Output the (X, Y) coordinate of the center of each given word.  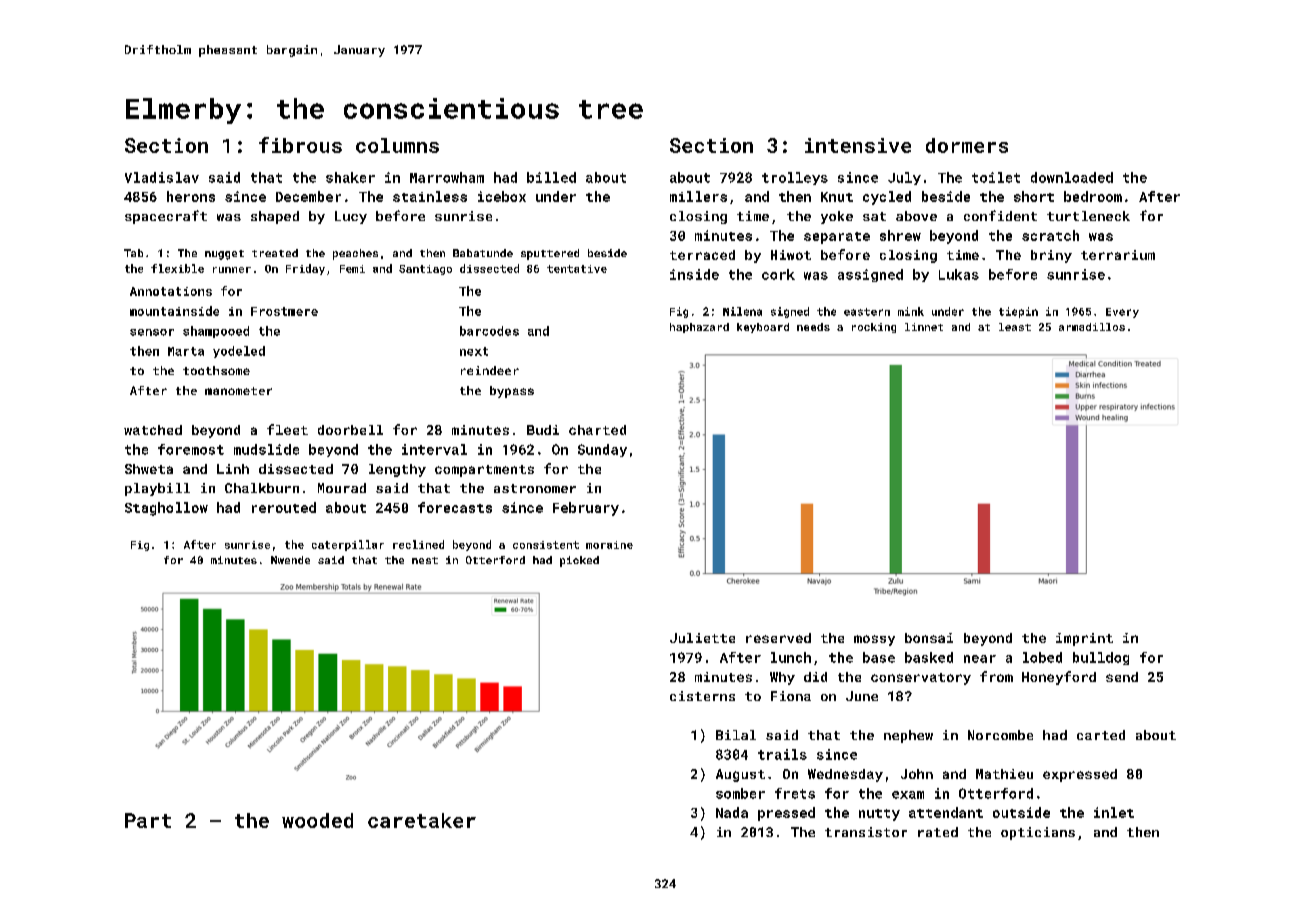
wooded (317, 820)
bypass (512, 392)
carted (1101, 735)
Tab (133, 253)
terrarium (1118, 255)
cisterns (702, 696)
